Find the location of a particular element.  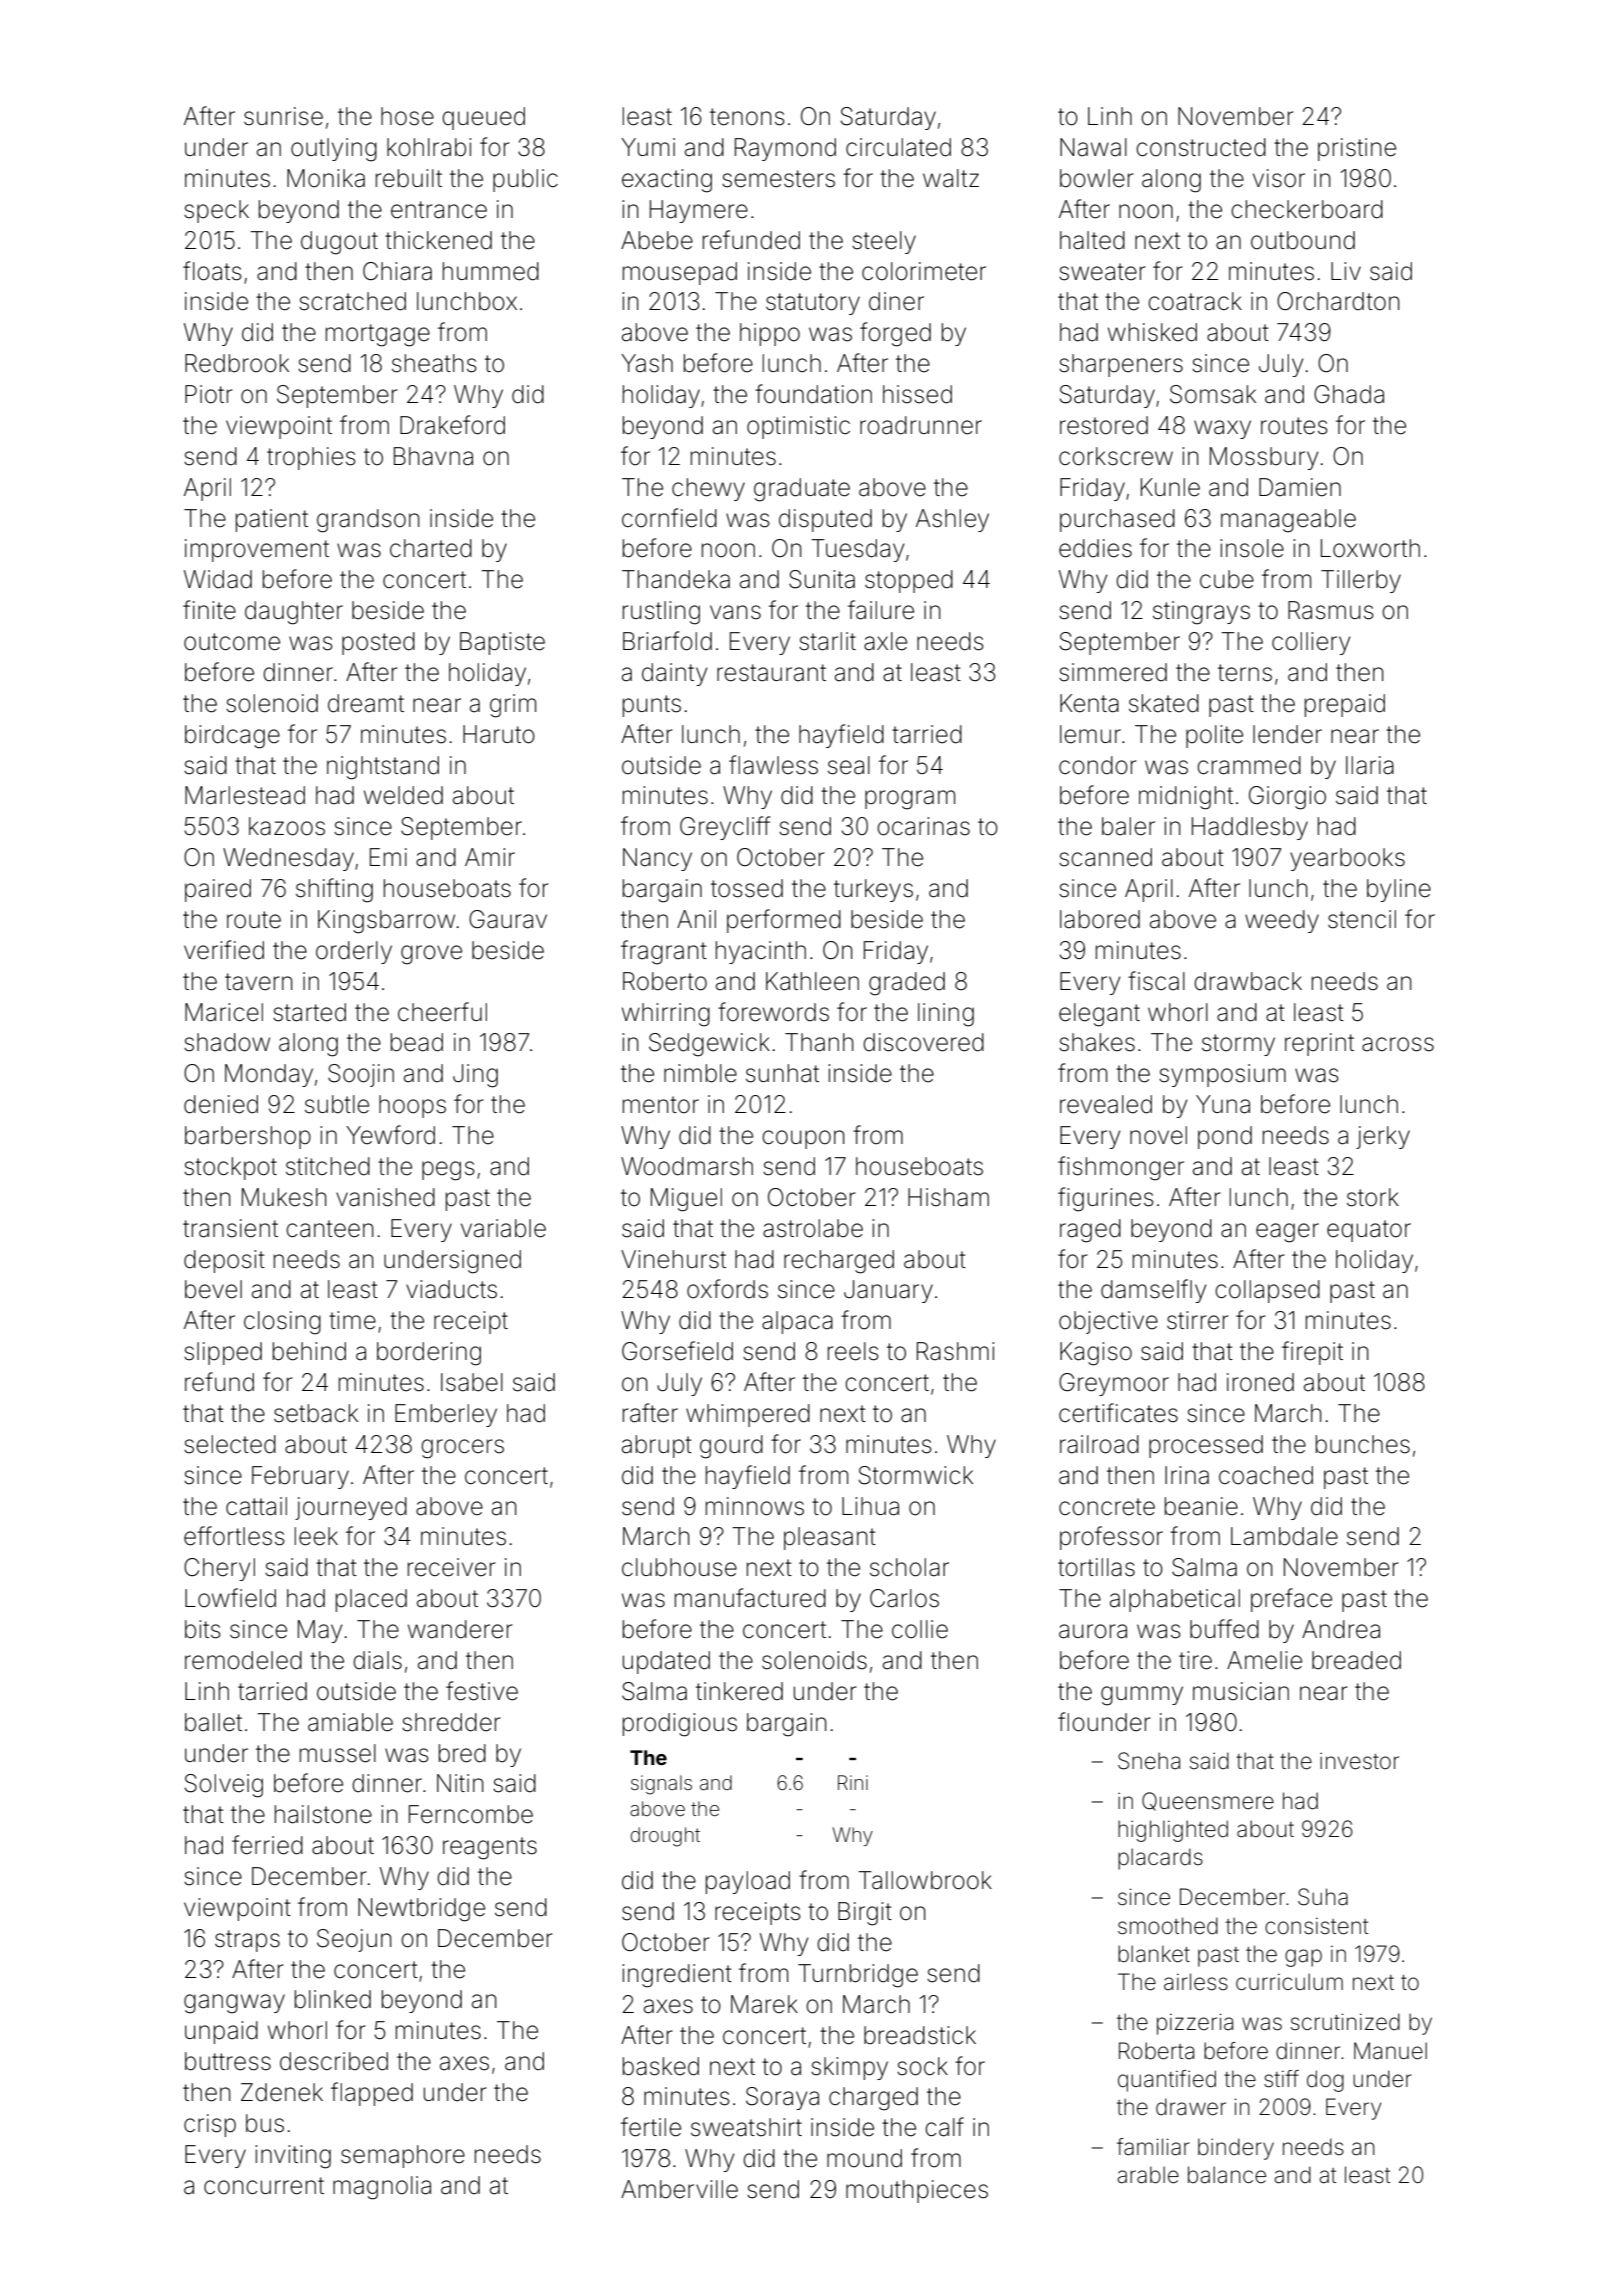

dainty is located at coordinates (674, 674).
